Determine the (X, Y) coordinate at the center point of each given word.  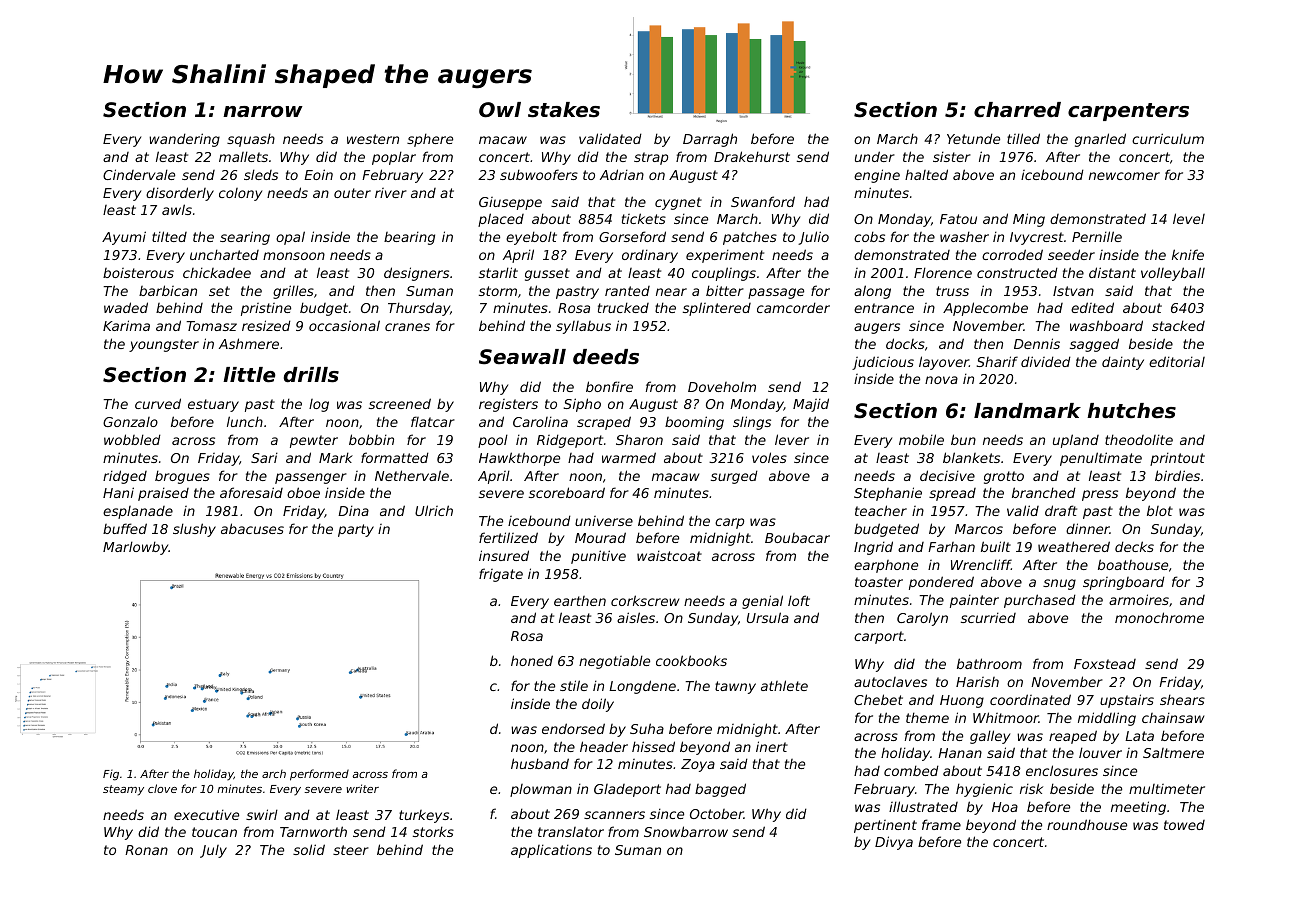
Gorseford (632, 236)
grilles (293, 292)
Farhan (951, 547)
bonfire (609, 386)
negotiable (614, 662)
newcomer (1124, 176)
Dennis (1037, 343)
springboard (1124, 583)
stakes (564, 110)
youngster (164, 345)
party (356, 530)
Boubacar (797, 538)
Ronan (146, 850)
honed (532, 660)
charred (1017, 110)
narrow (263, 111)
